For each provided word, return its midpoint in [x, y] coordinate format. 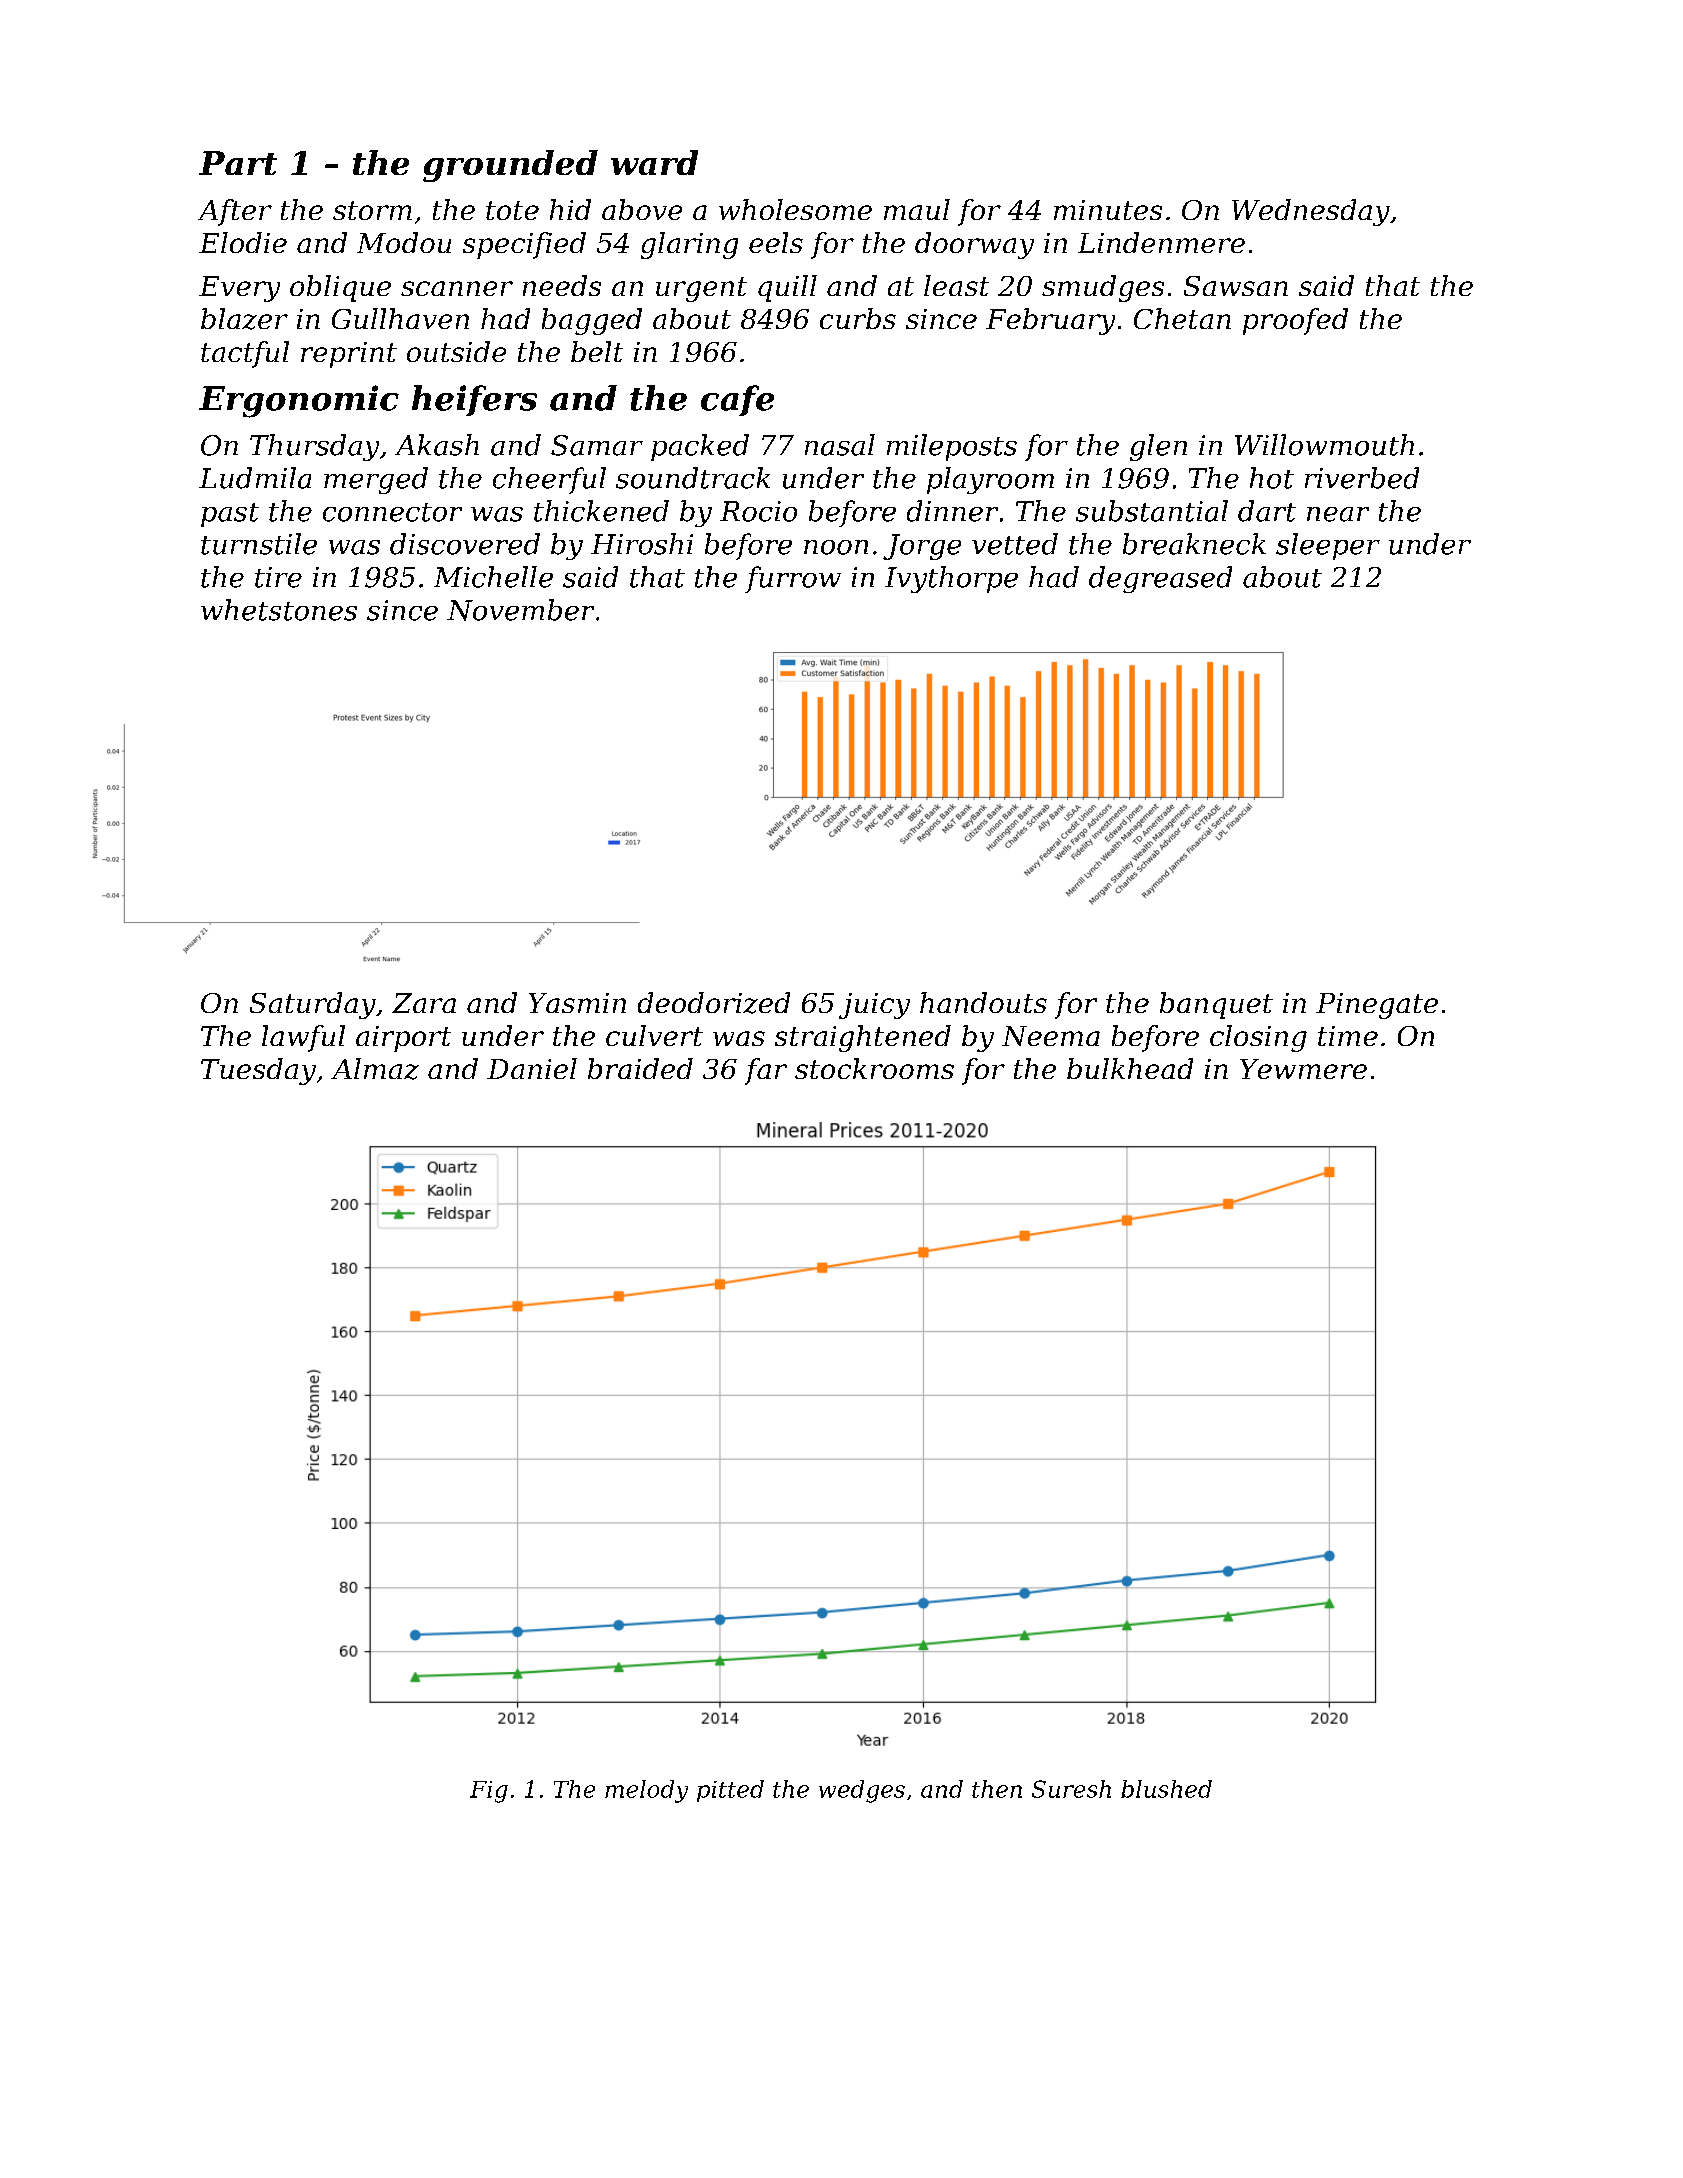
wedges [862, 1791]
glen [1158, 447]
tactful [245, 354]
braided [640, 1068]
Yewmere [1303, 1069]
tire [278, 577]
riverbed [1362, 478]
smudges [1103, 288]
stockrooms [874, 1068]
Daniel [532, 1068]
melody [646, 1791]
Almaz [375, 1069]
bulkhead [1130, 1068]
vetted [1015, 544]
